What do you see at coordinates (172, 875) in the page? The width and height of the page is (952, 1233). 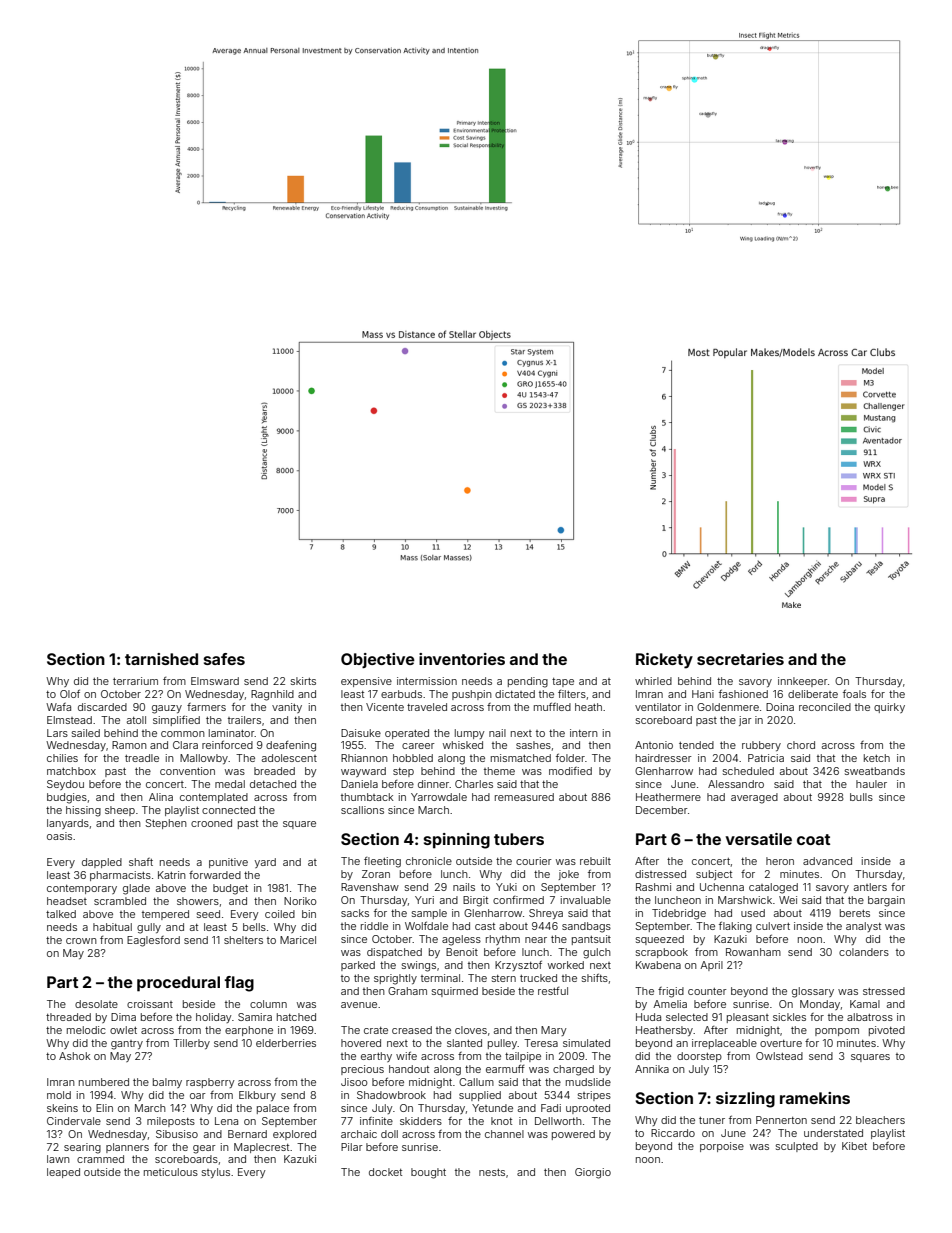 I see `Katrin` at bounding box center [172, 875].
